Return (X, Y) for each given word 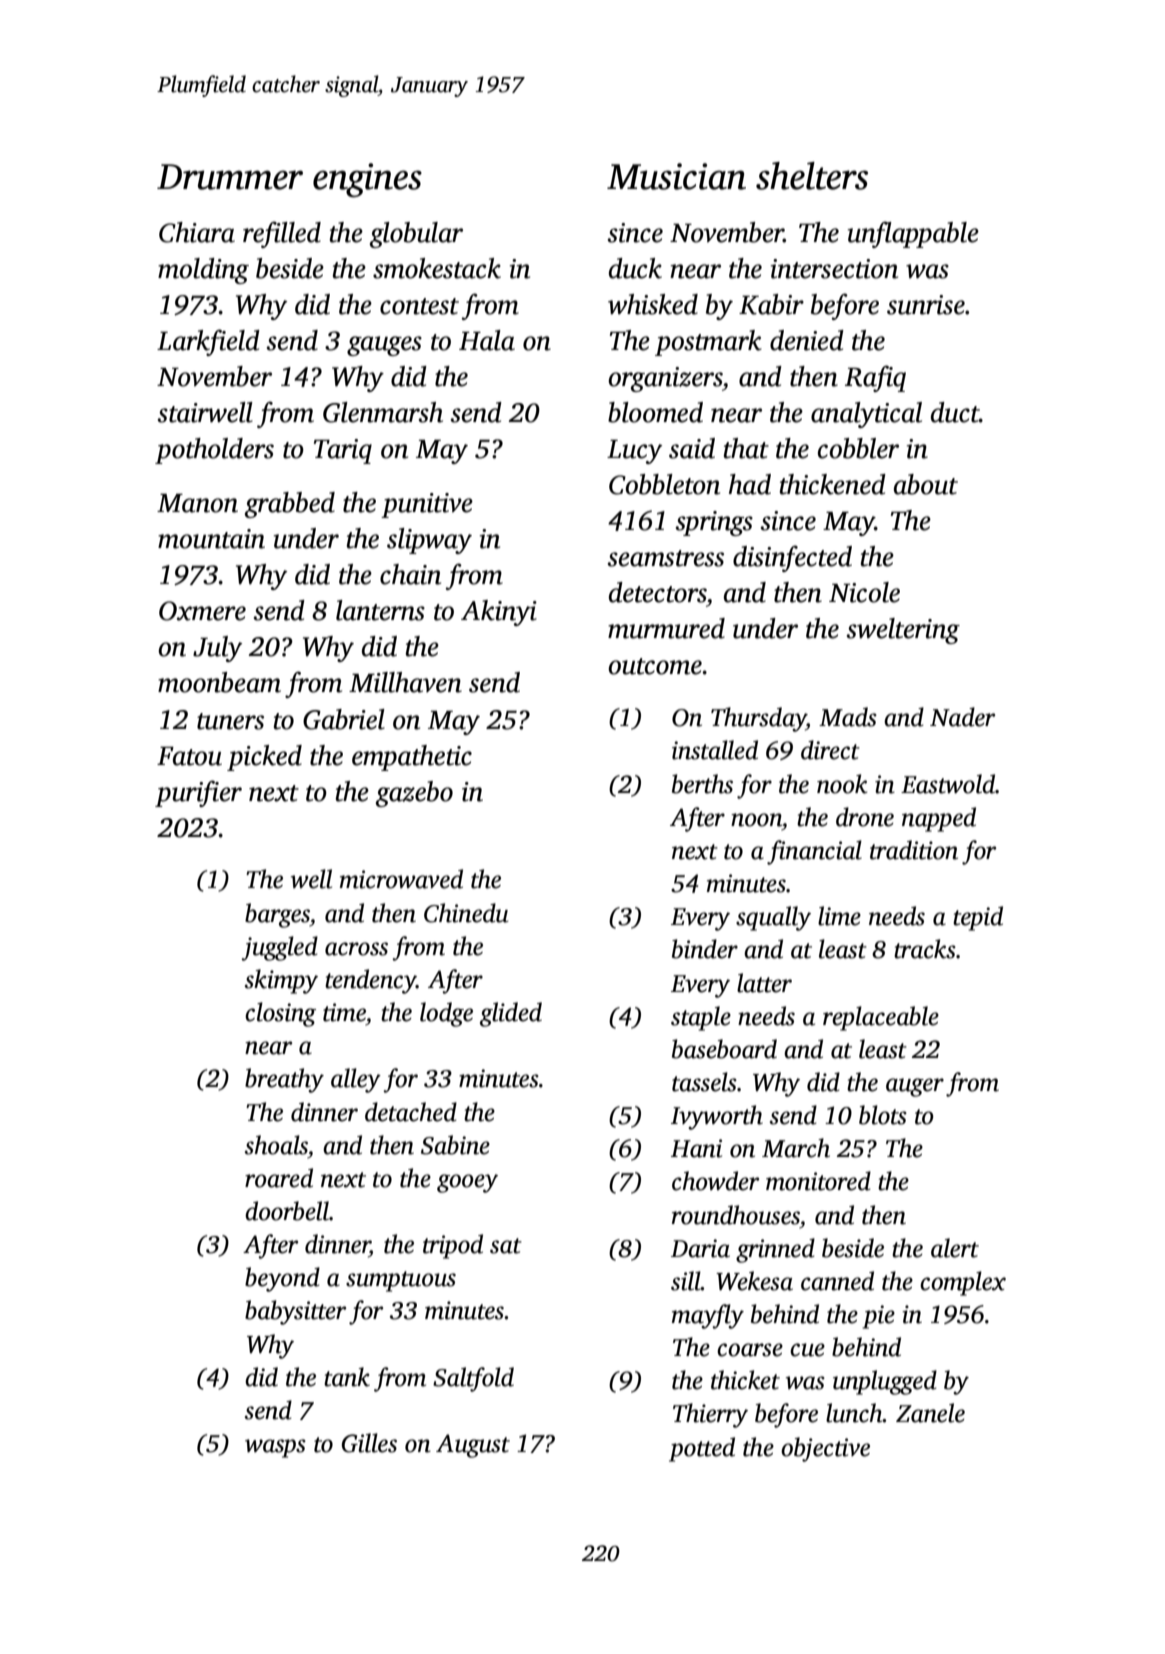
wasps (275, 1448)
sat (506, 1246)
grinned (775, 1250)
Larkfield (208, 342)
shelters (812, 176)
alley (356, 1080)
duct (955, 412)
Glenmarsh (383, 412)
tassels (704, 1082)
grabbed (290, 505)
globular (416, 235)
